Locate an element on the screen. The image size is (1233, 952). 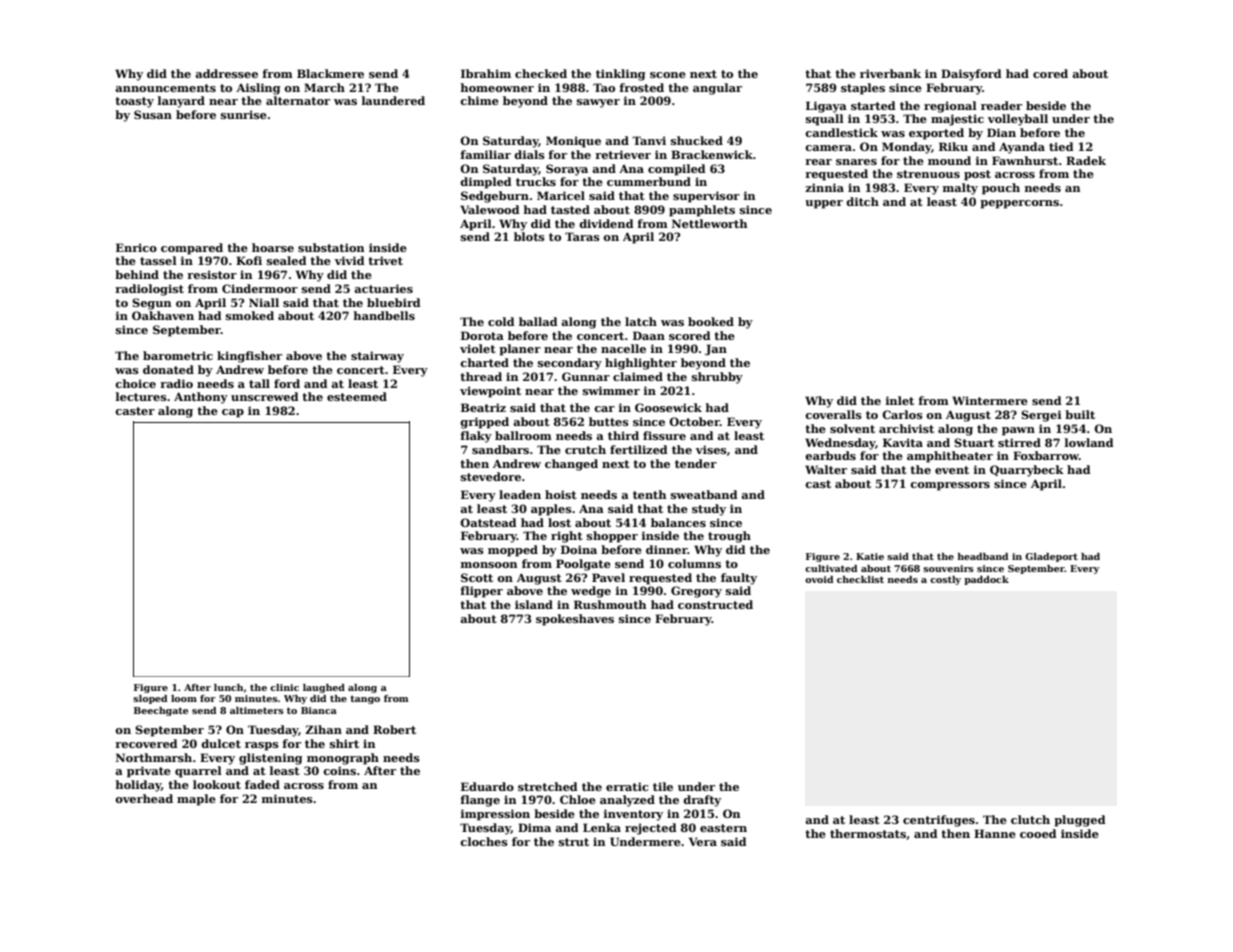
reader is located at coordinates (1001, 105).
